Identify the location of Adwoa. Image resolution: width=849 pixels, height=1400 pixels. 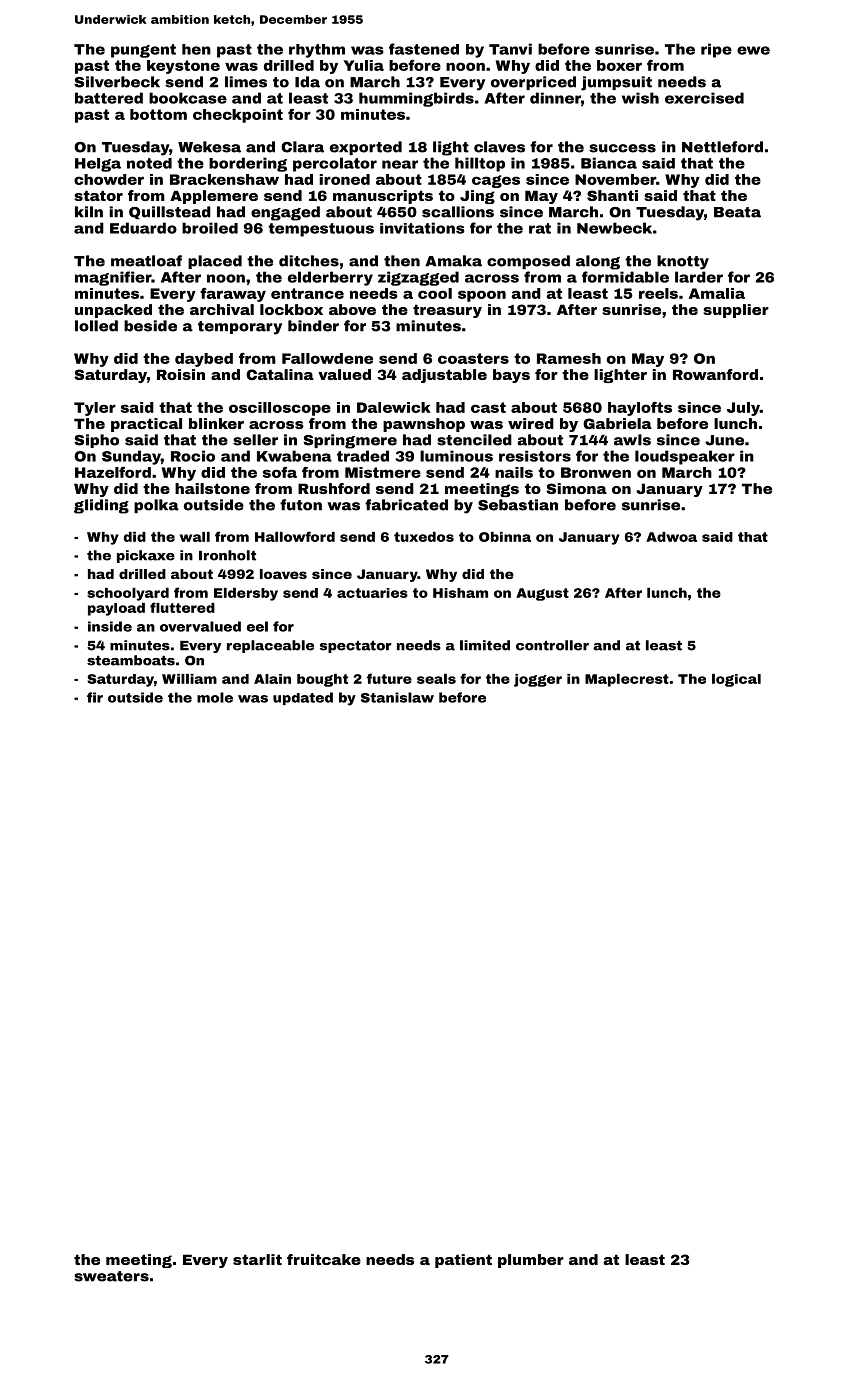
(671, 537).
